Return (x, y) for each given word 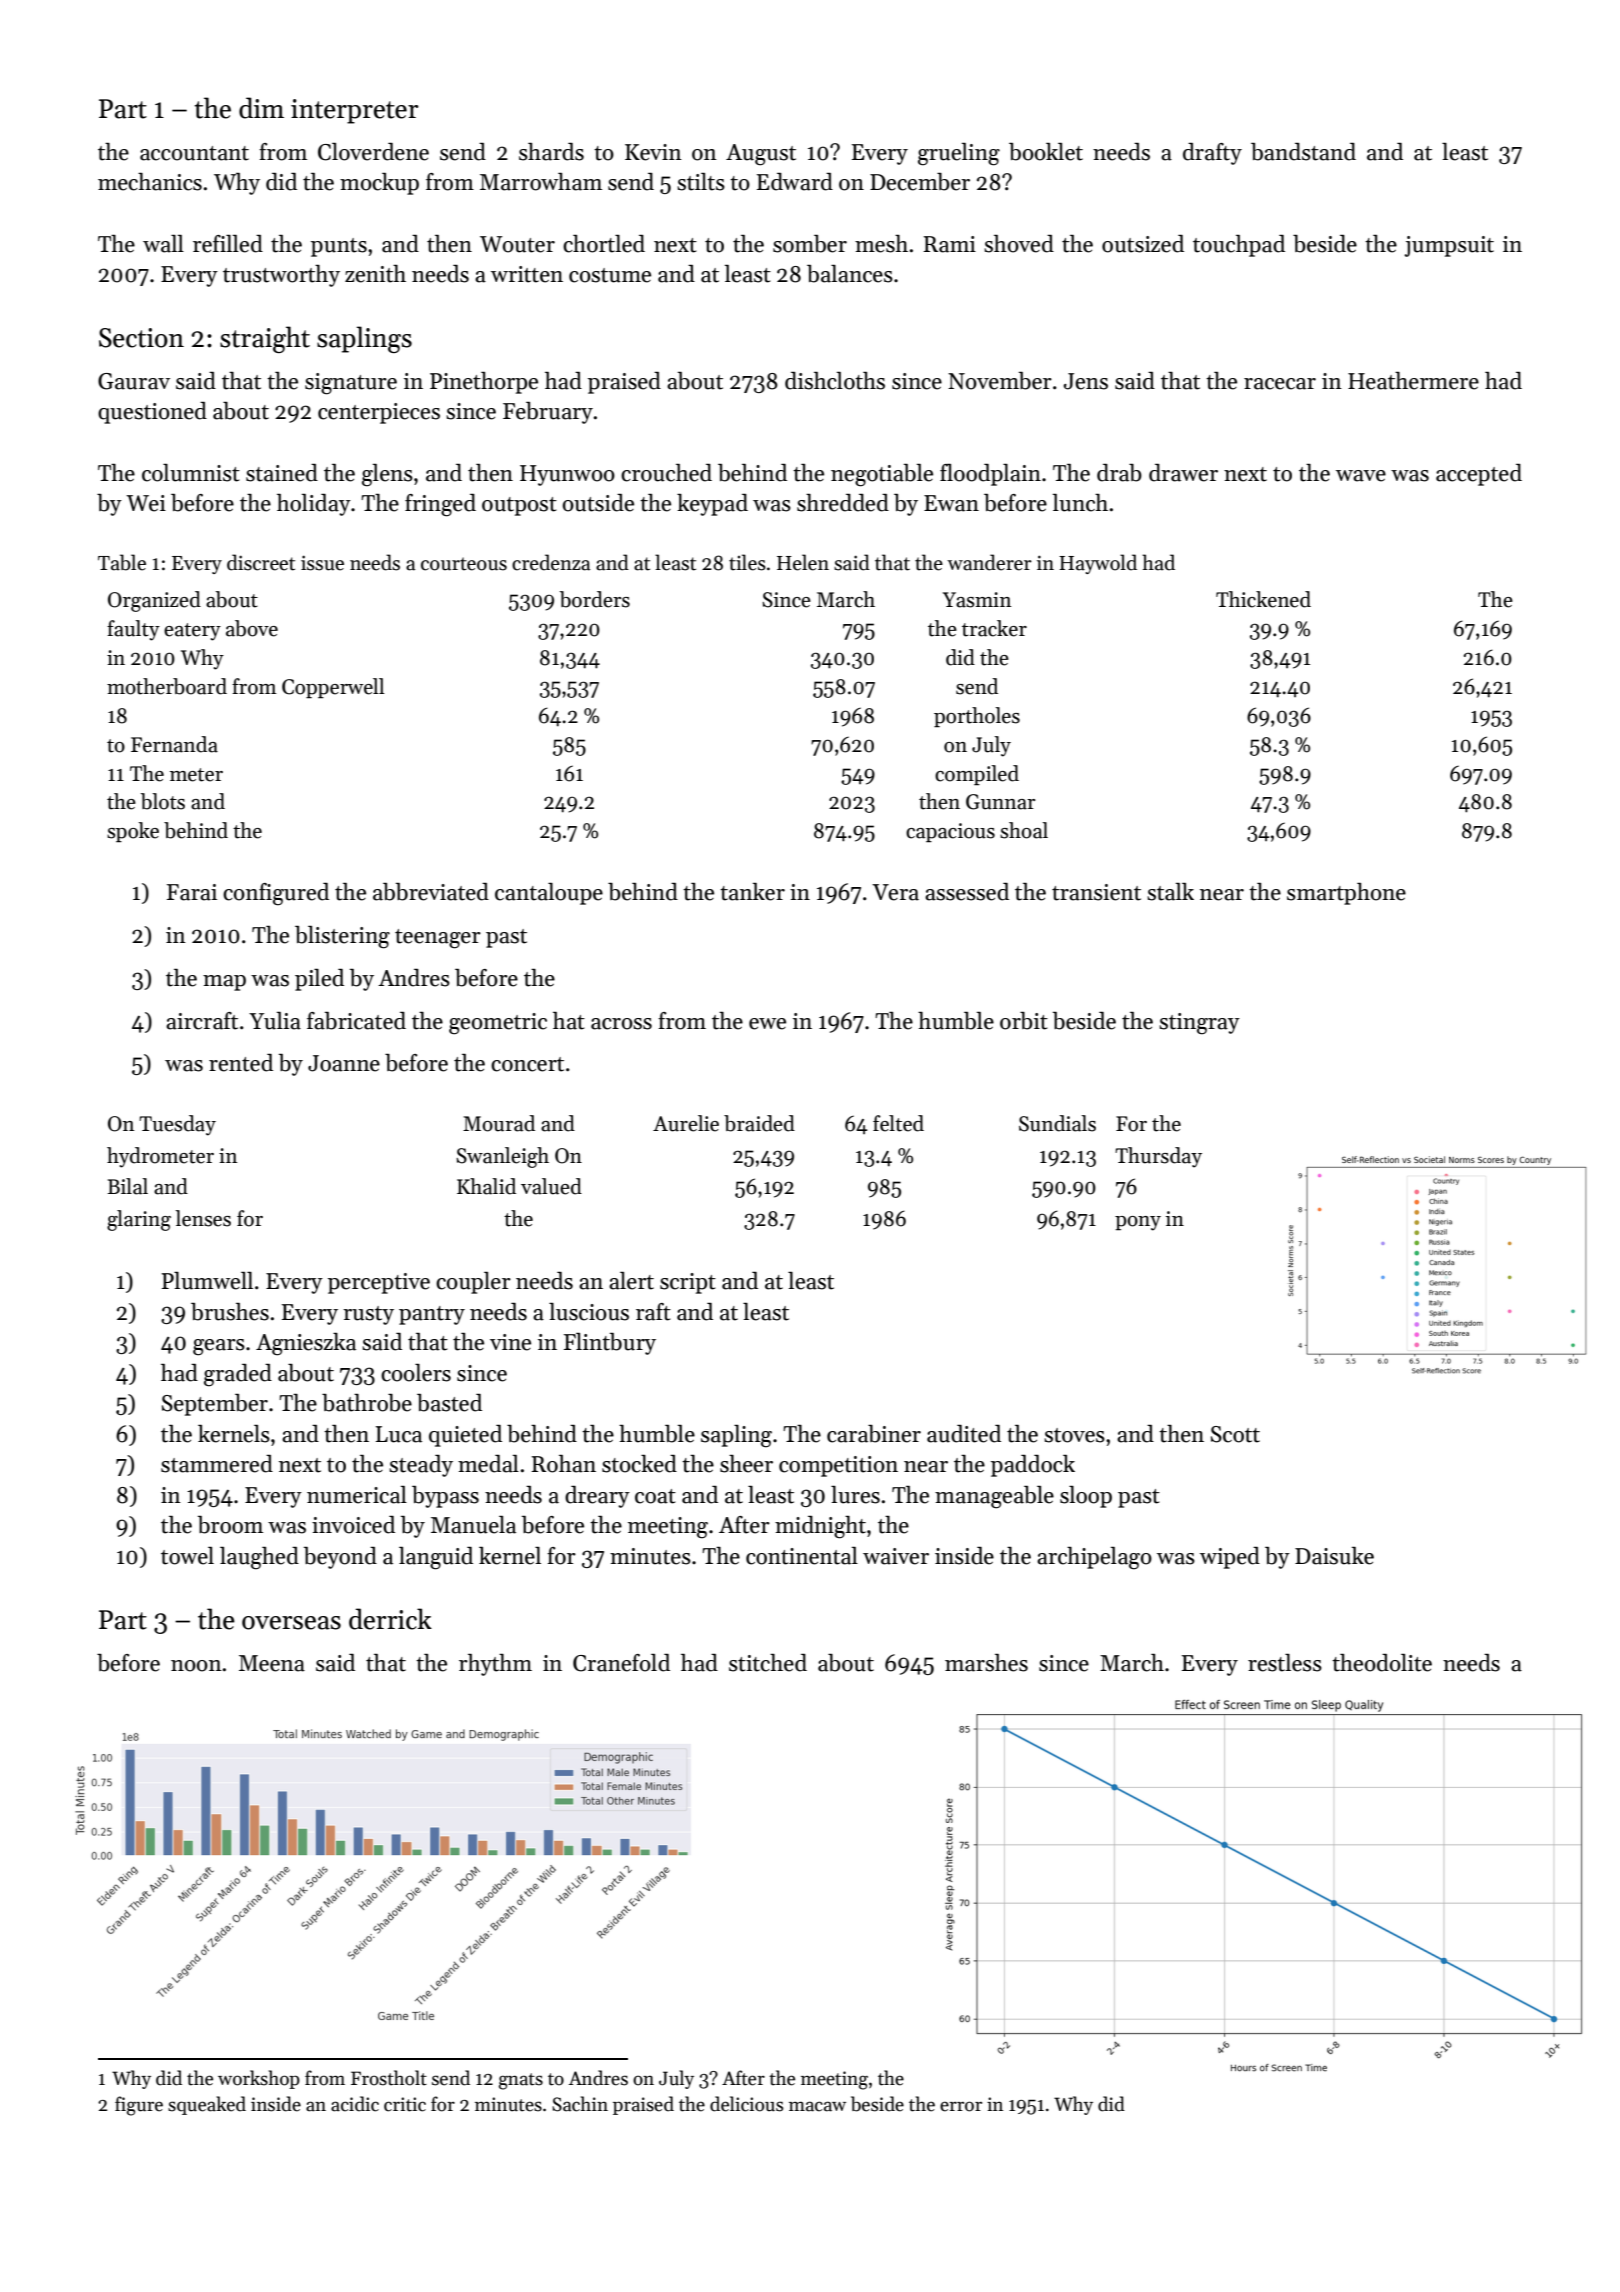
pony (1138, 1223)
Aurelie (686, 1123)
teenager (438, 939)
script (688, 1283)
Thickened (1263, 599)
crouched (666, 473)
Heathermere (1413, 381)
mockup (379, 184)
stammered (217, 1464)
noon (196, 1666)
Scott (1235, 1434)
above (252, 628)
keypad (712, 505)
